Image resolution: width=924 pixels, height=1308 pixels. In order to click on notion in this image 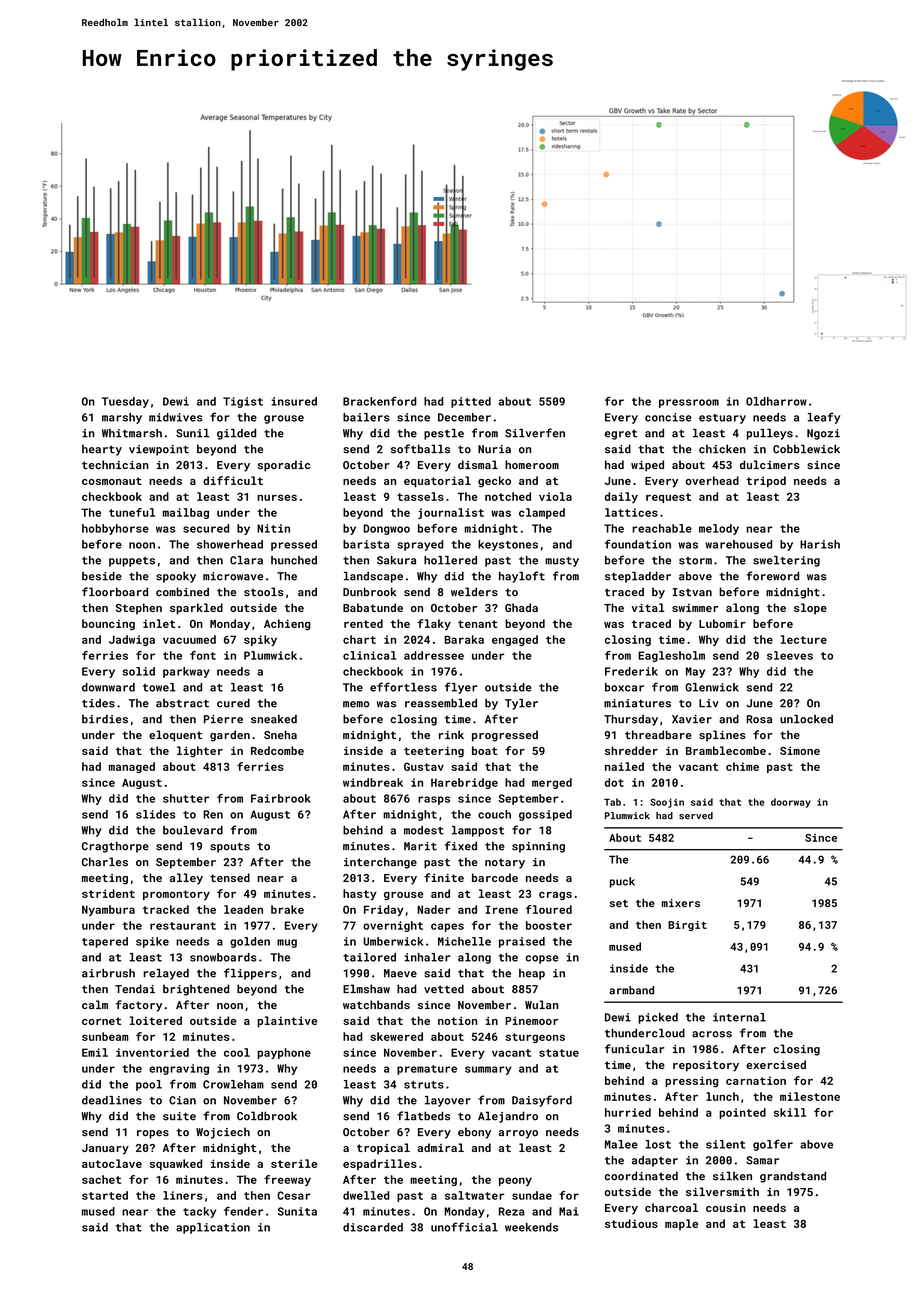, I will do `click(457, 1020)`.
